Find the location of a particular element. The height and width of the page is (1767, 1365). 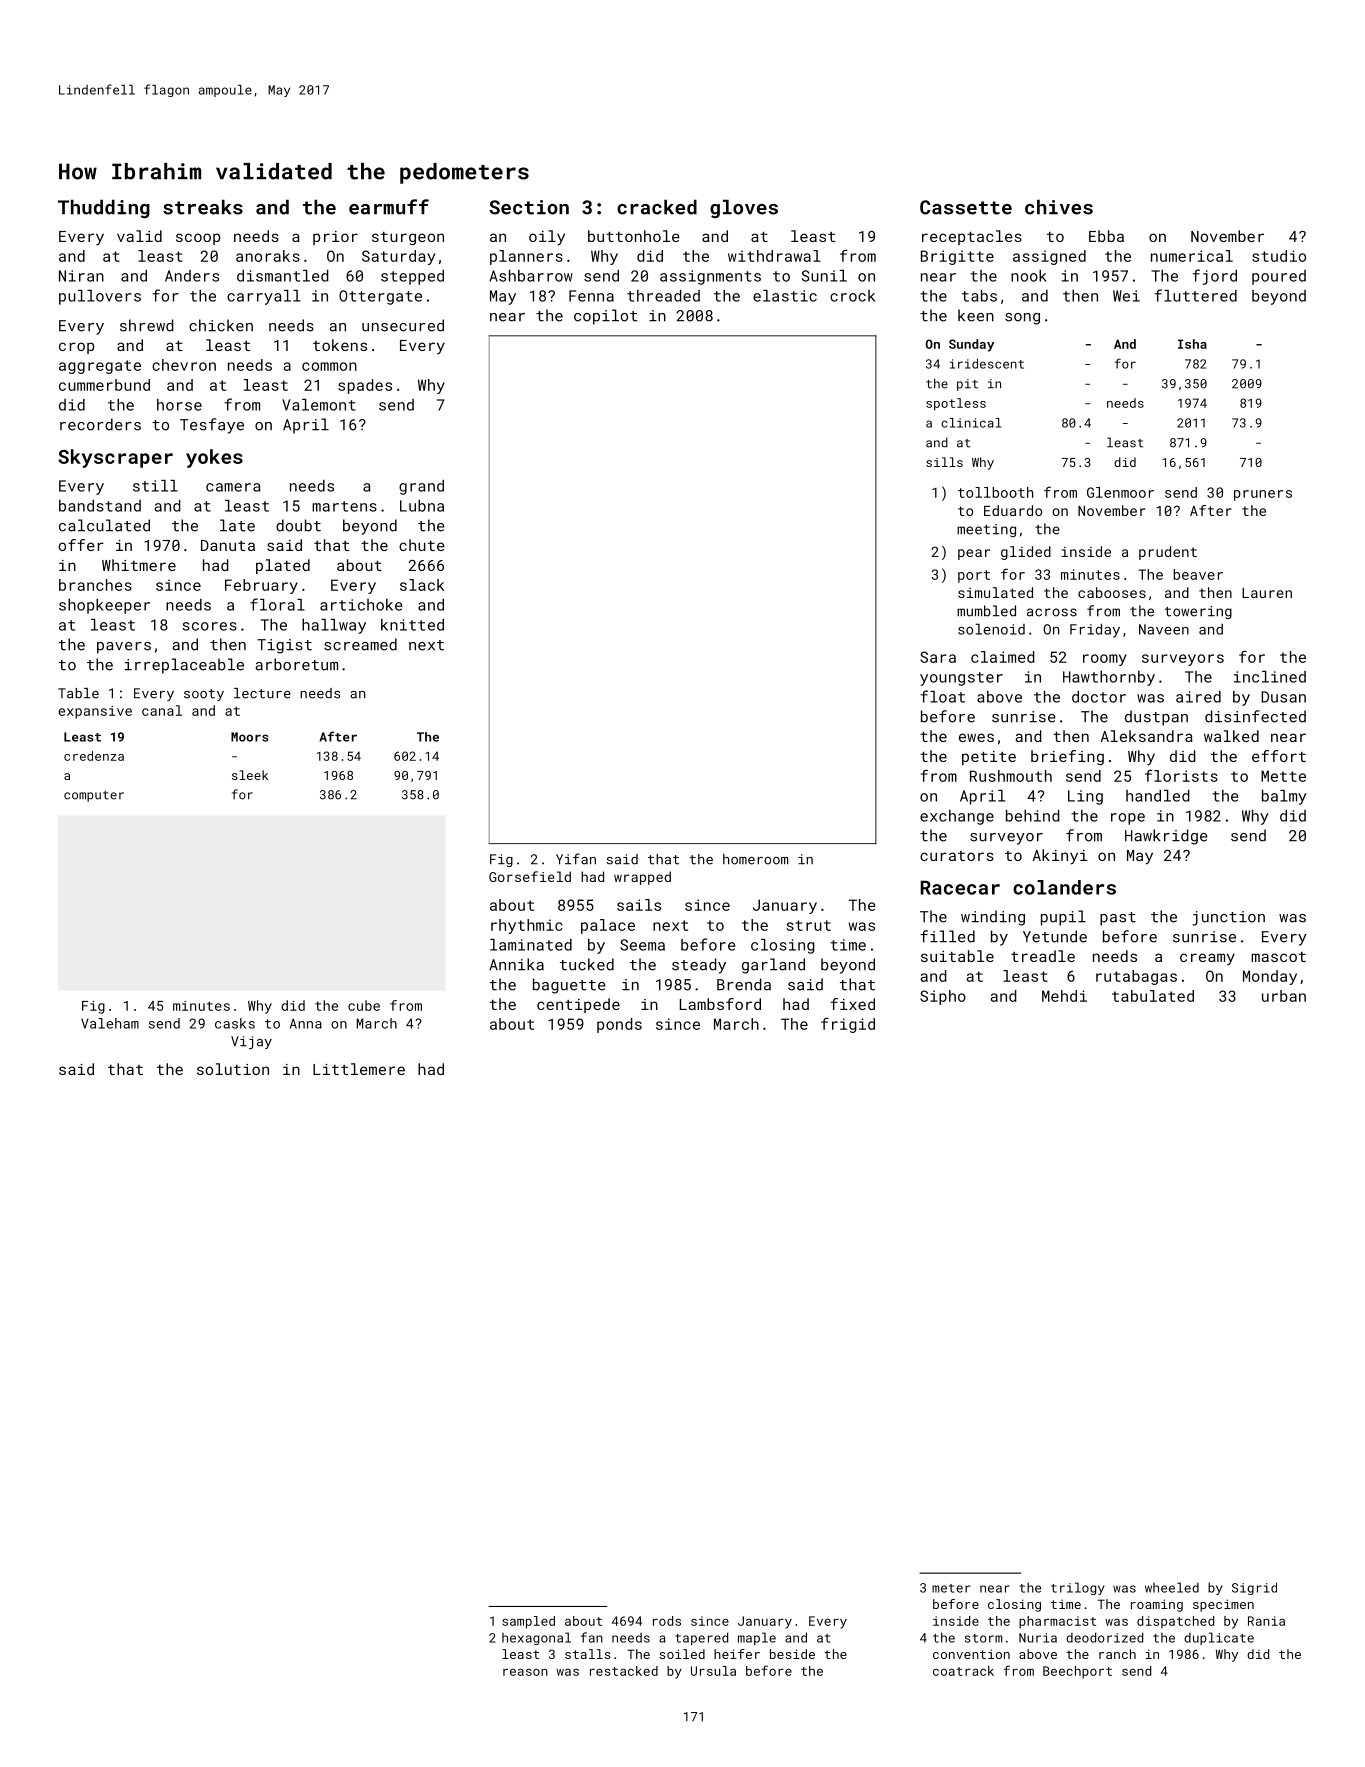

restacked is located at coordinates (624, 1671).
